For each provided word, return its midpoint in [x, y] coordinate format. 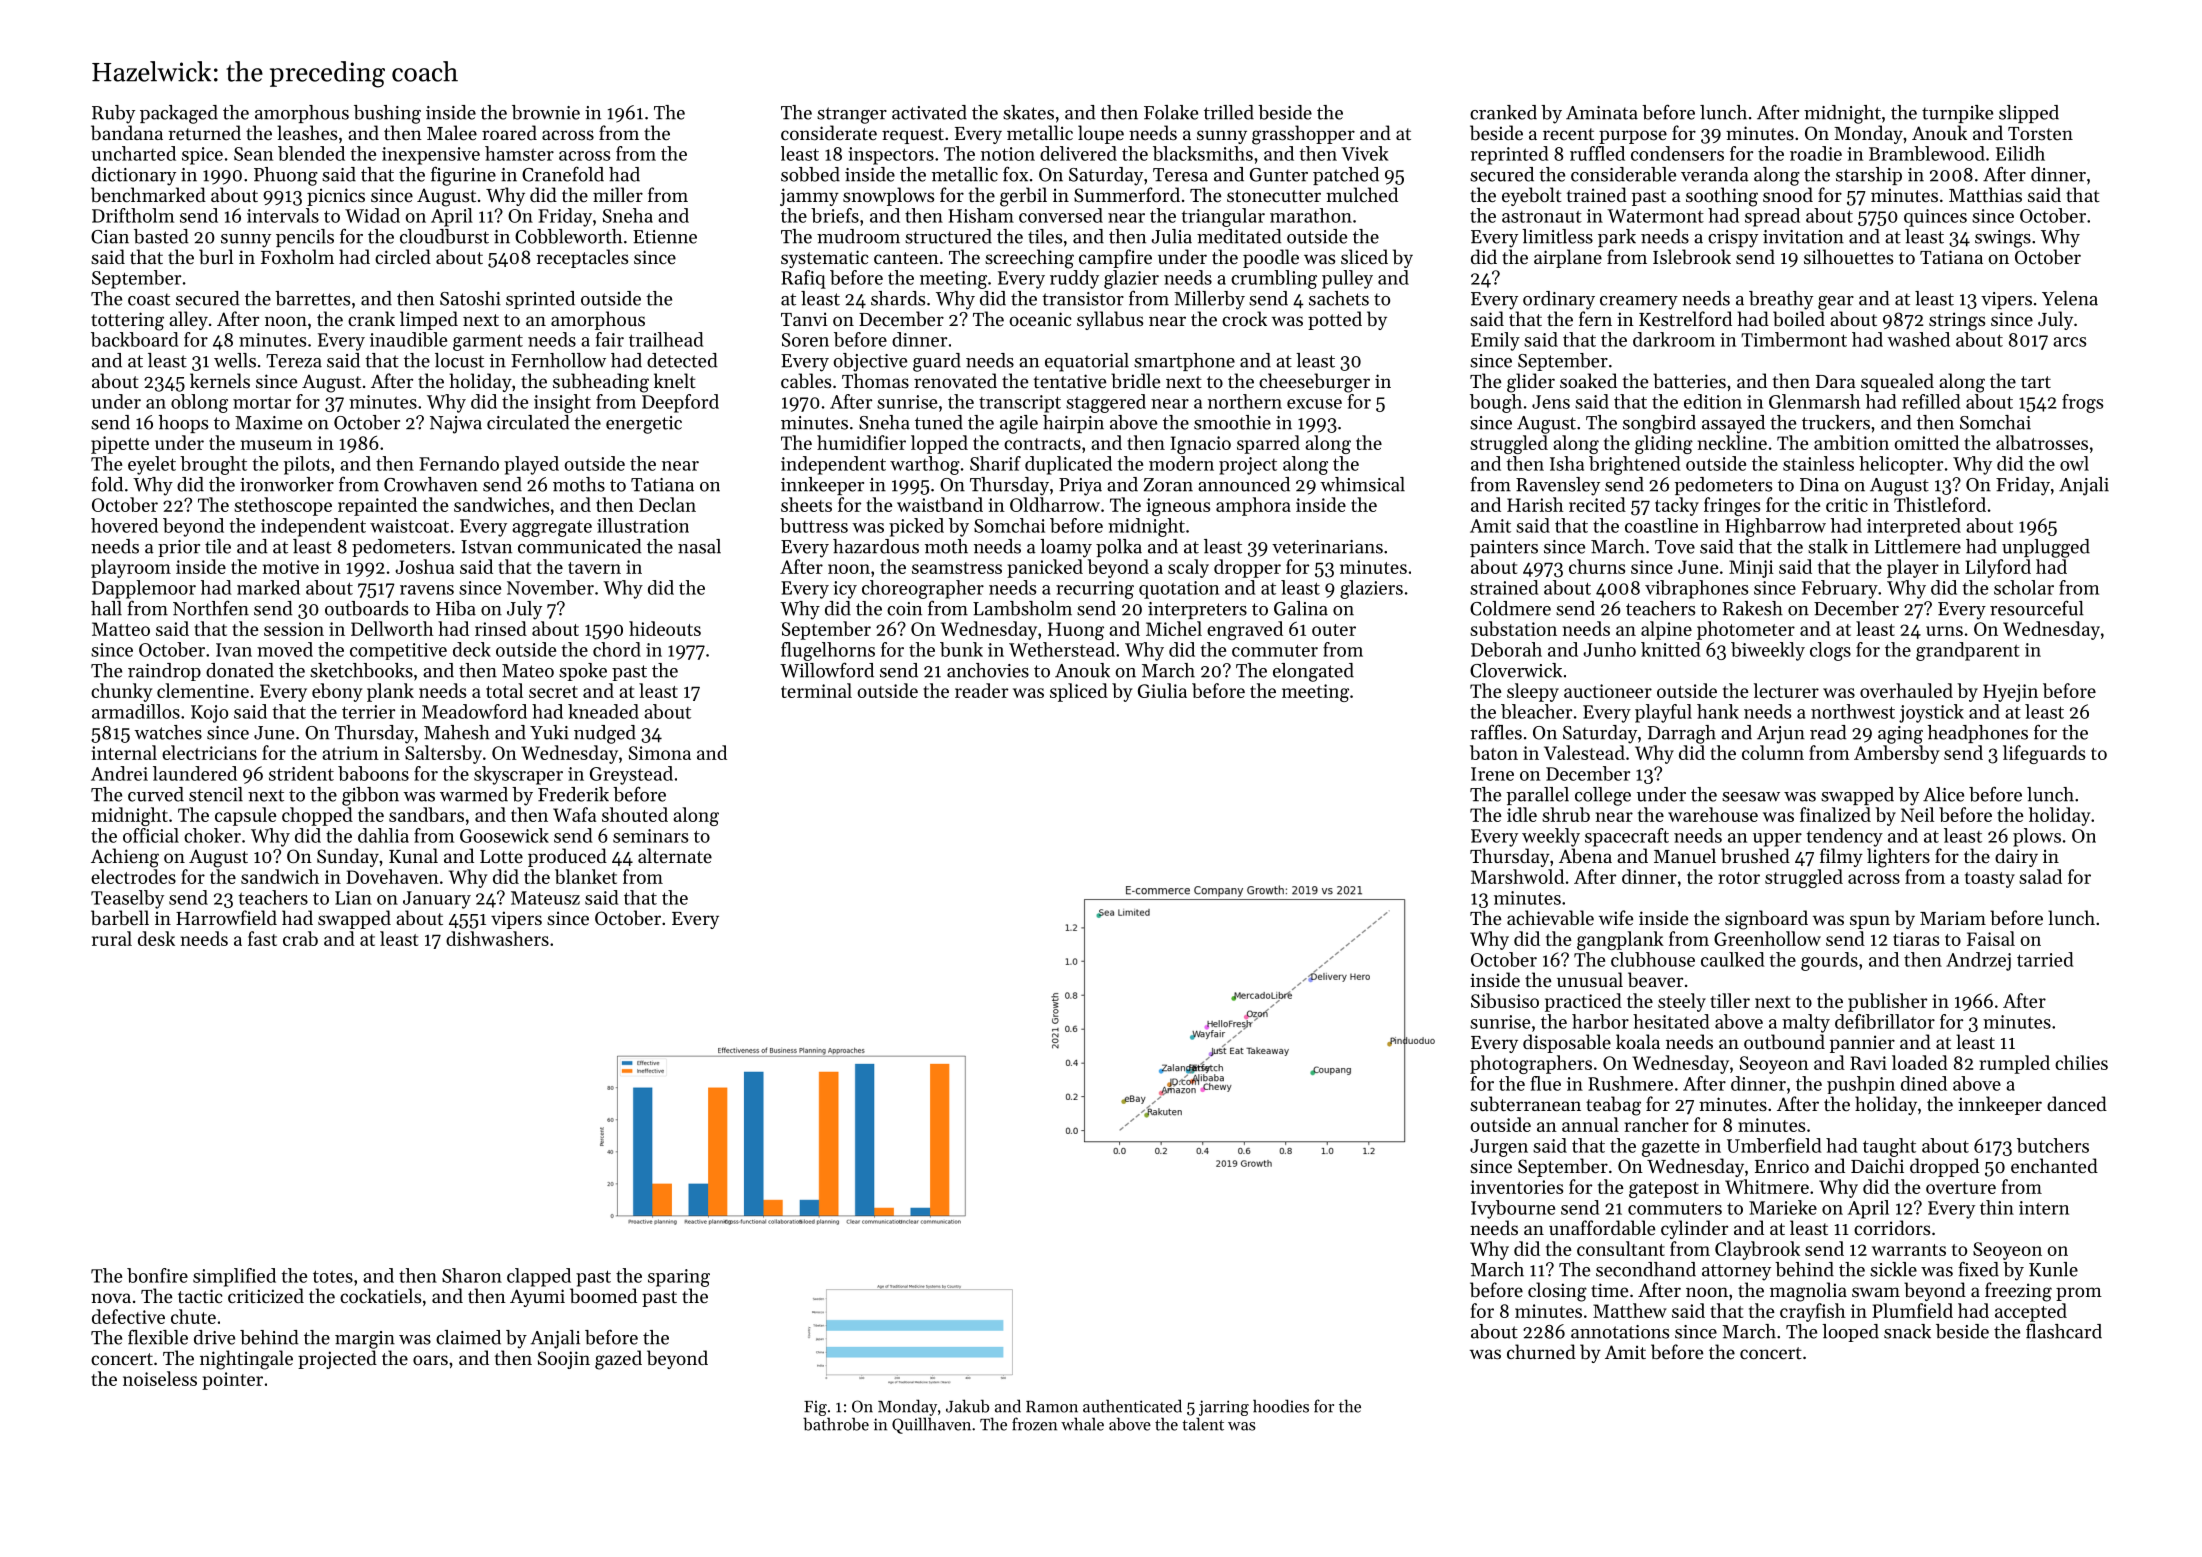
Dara [1836, 381]
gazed [618, 1360]
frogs [2082, 403]
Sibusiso [1505, 1000]
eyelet [152, 465]
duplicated [1068, 465]
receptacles [582, 258]
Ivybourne [1513, 1209]
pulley [1347, 279]
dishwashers [497, 938]
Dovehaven [392, 876]
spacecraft [1627, 837]
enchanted [2054, 1165]
